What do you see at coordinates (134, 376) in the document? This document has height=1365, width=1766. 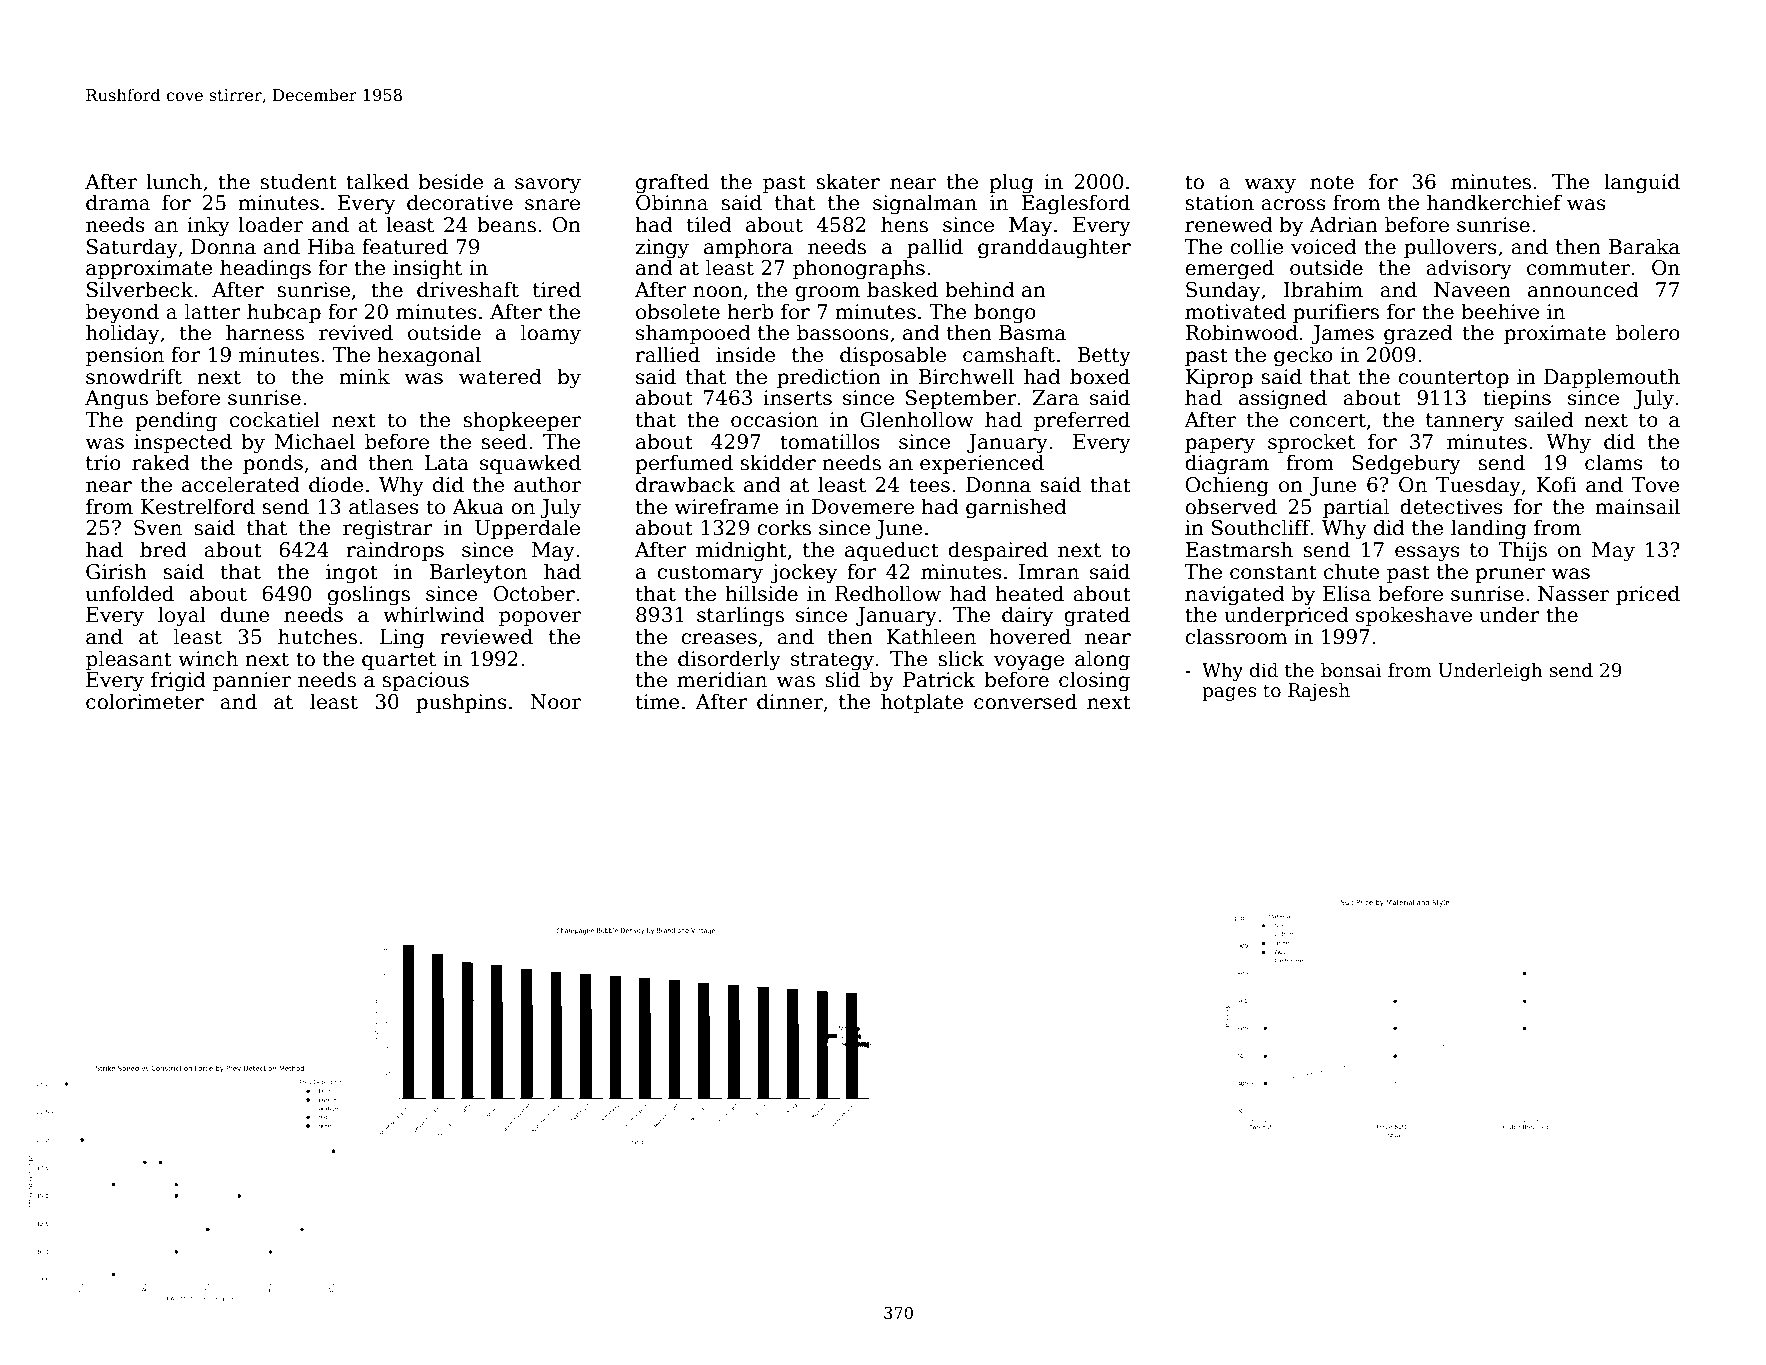 I see `snowdrift` at bounding box center [134, 376].
